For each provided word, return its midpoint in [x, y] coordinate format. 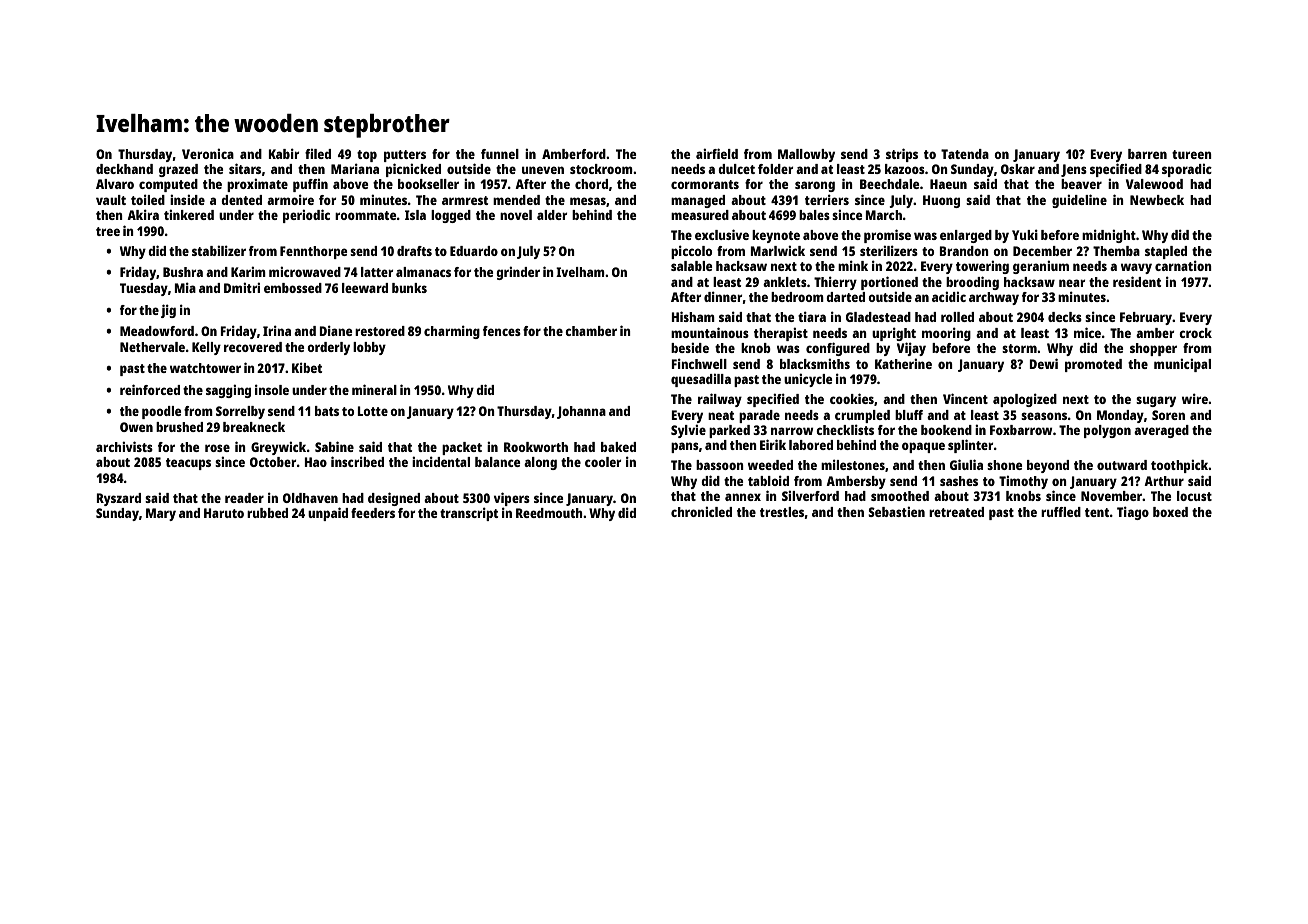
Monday [1120, 416]
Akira [143, 215]
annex [743, 497]
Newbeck [1157, 200]
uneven [543, 170]
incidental [441, 462]
